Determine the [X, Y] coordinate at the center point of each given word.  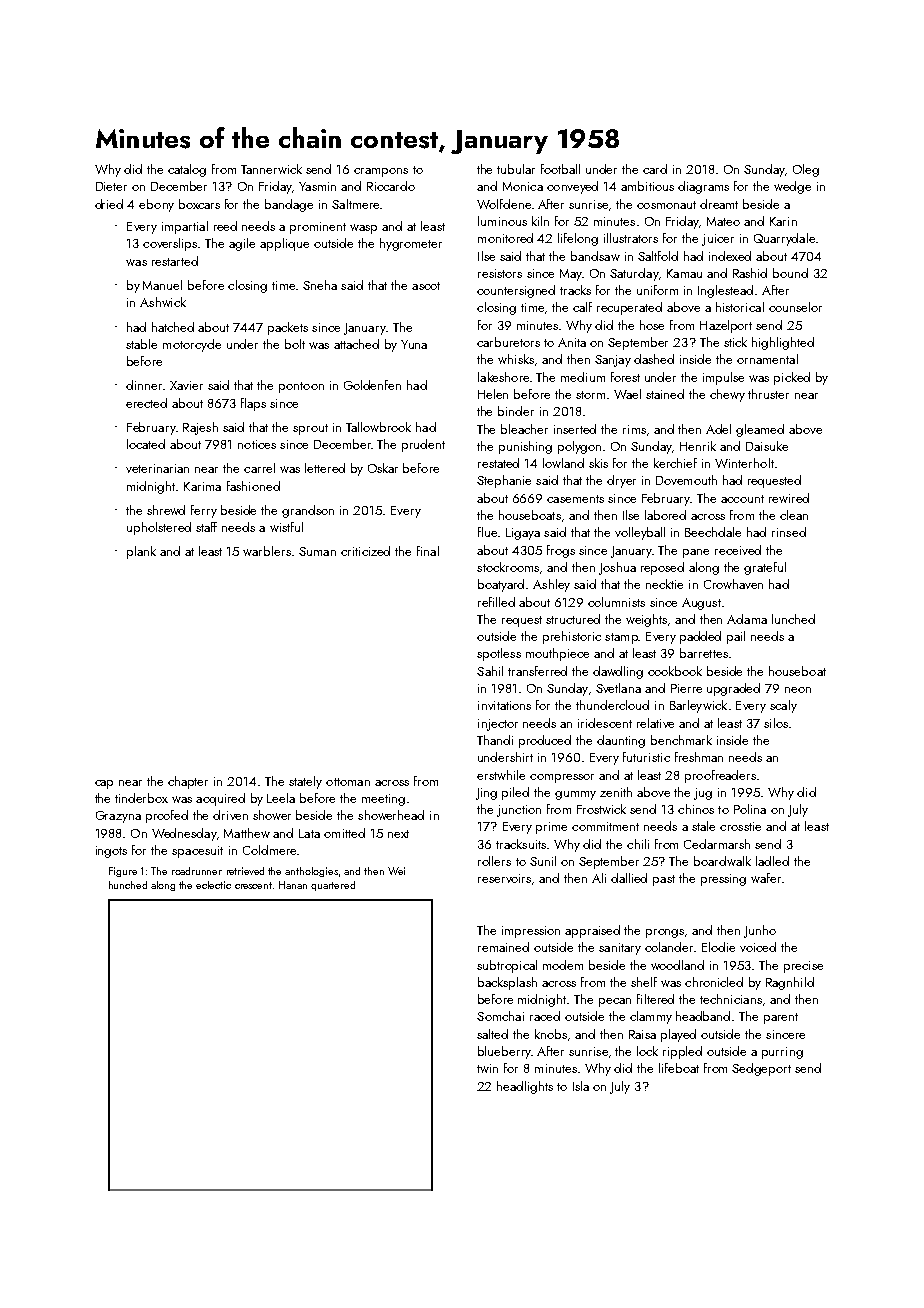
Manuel [162, 285]
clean [794, 515]
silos [776, 723]
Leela [281, 798]
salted [492, 1034]
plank [141, 552]
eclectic [213, 885]
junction [519, 811]
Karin [783, 221]
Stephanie [504, 481]
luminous [502, 221]
